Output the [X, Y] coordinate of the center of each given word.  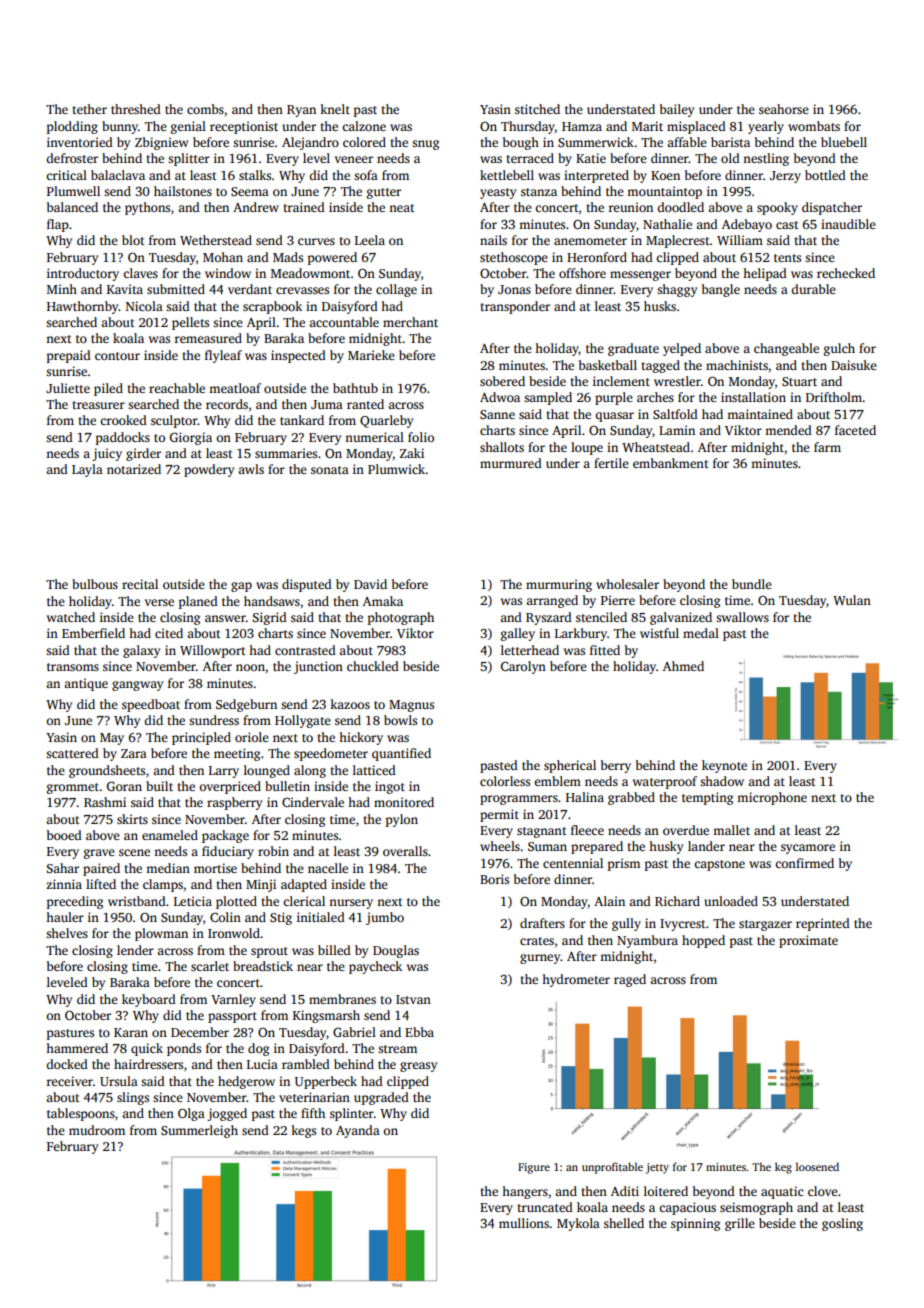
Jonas [514, 289]
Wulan [852, 600]
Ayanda [358, 1131]
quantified [401, 754]
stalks [255, 175]
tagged [660, 366]
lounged [267, 771]
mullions [524, 1223]
